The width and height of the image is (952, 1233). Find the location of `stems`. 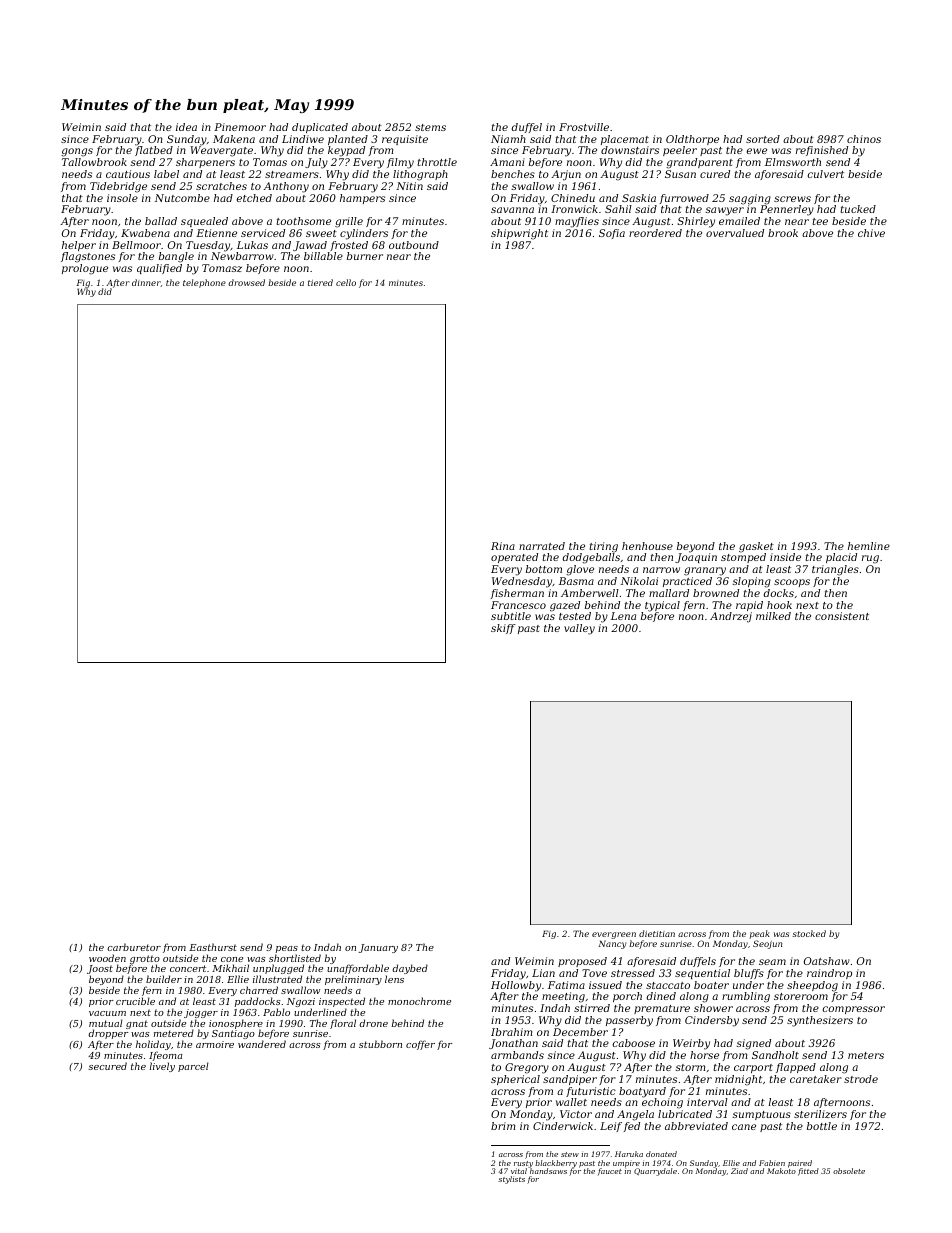

stems is located at coordinates (430, 127).
